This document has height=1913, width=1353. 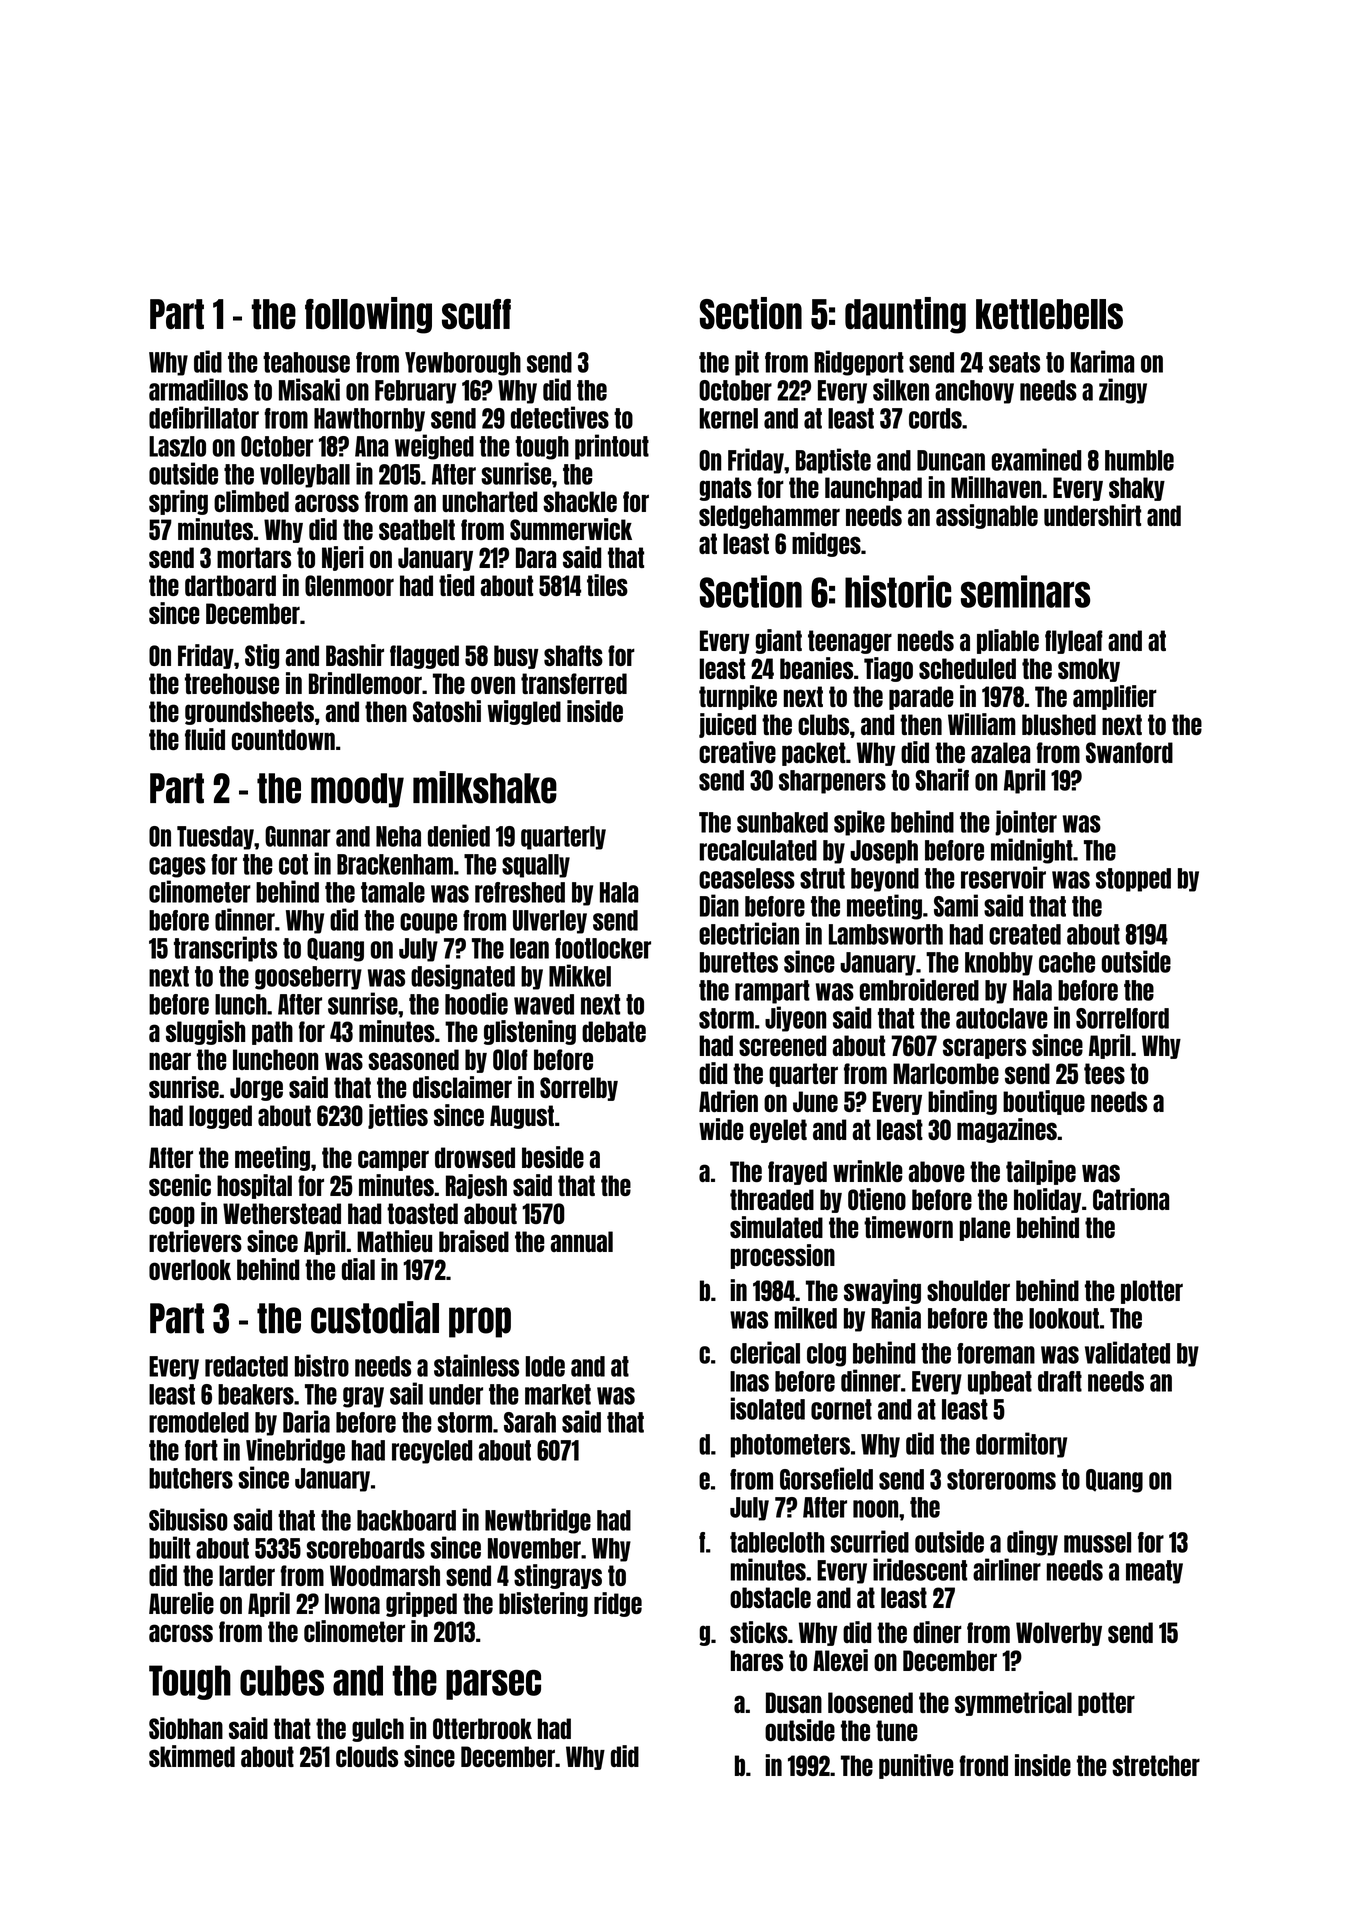 I want to click on Wetherstead, so click(x=282, y=1213).
